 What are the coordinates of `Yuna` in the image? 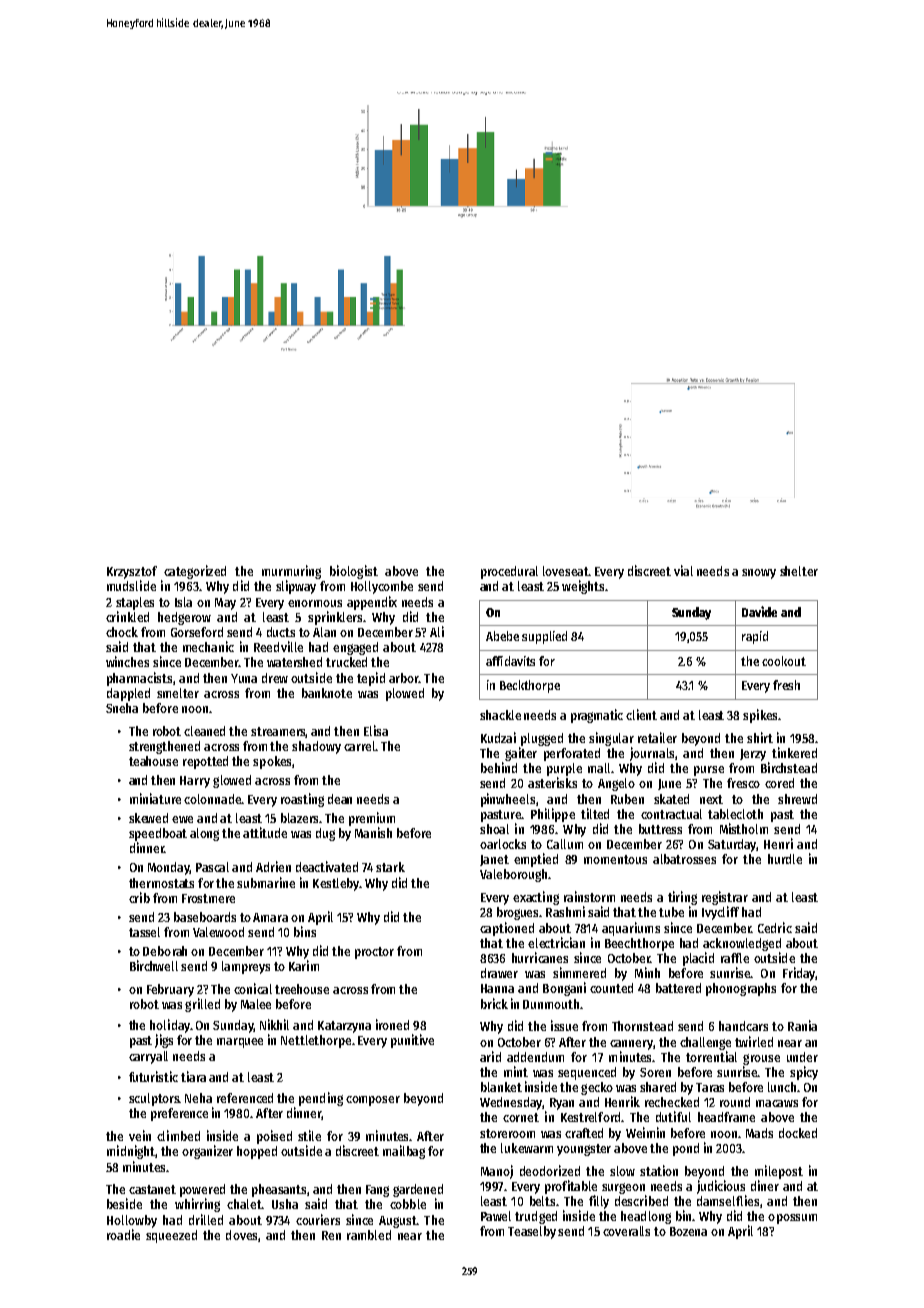 It's located at (244, 678).
